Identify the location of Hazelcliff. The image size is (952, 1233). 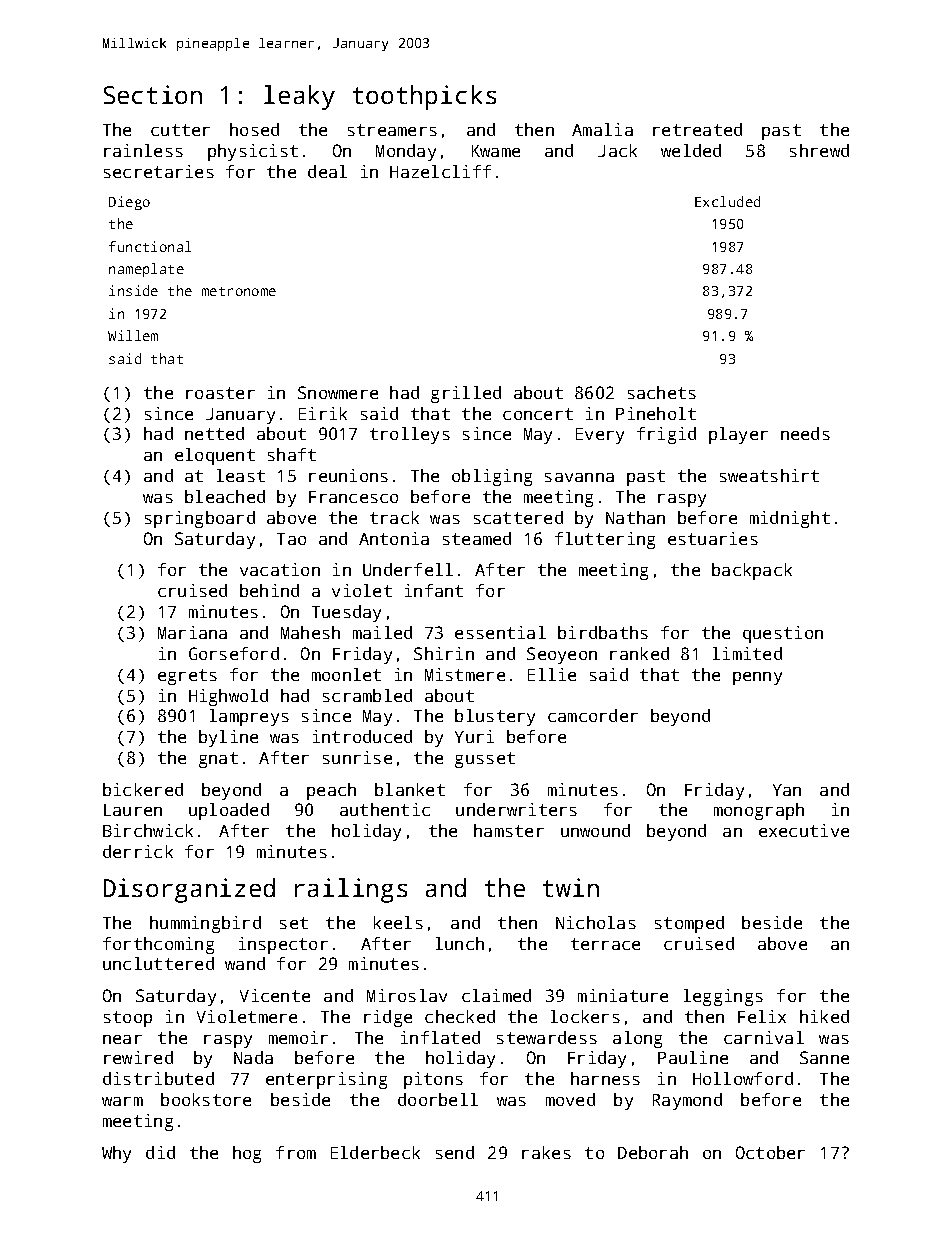
(440, 171).
